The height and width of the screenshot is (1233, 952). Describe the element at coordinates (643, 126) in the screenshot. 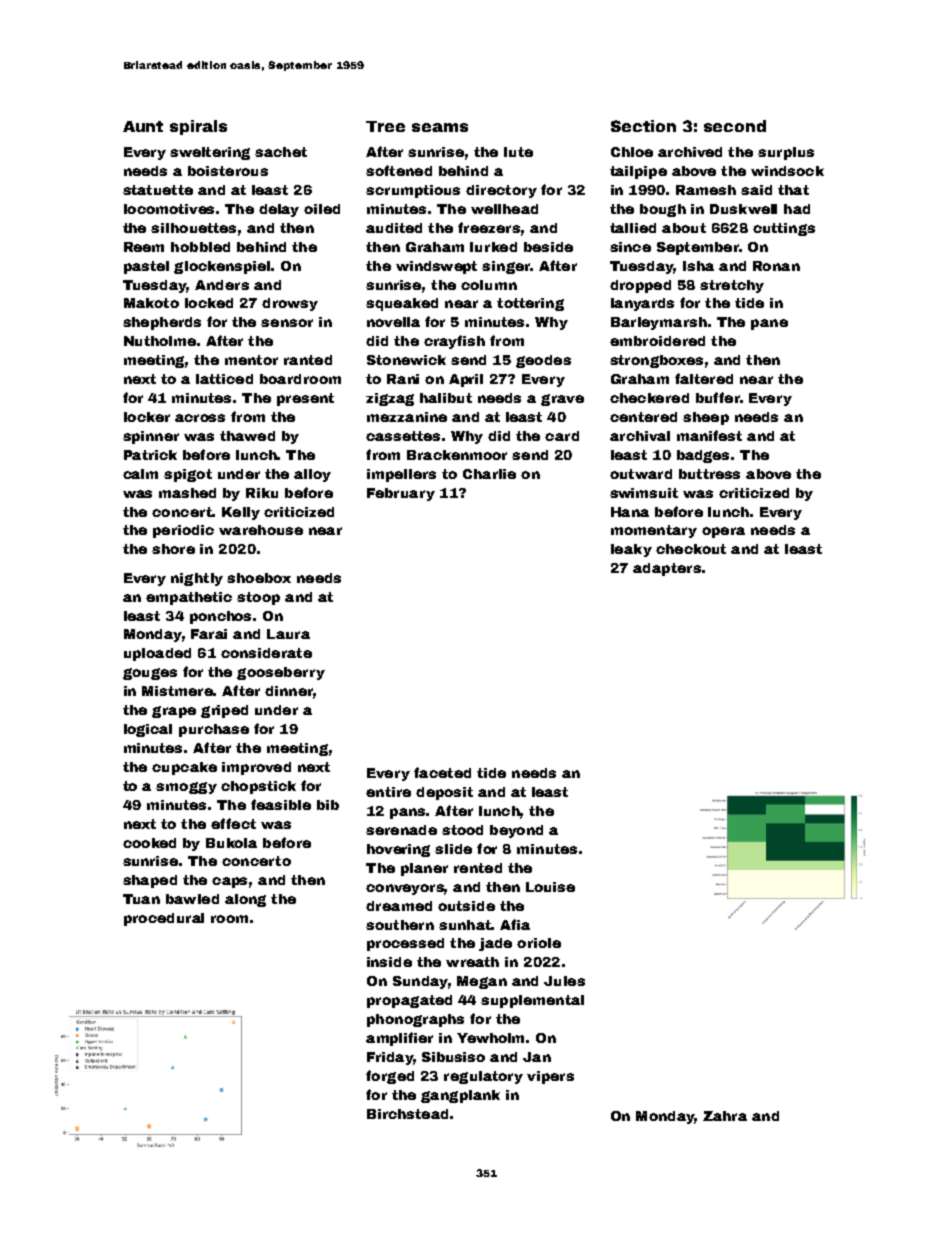

I see `Section` at that location.
